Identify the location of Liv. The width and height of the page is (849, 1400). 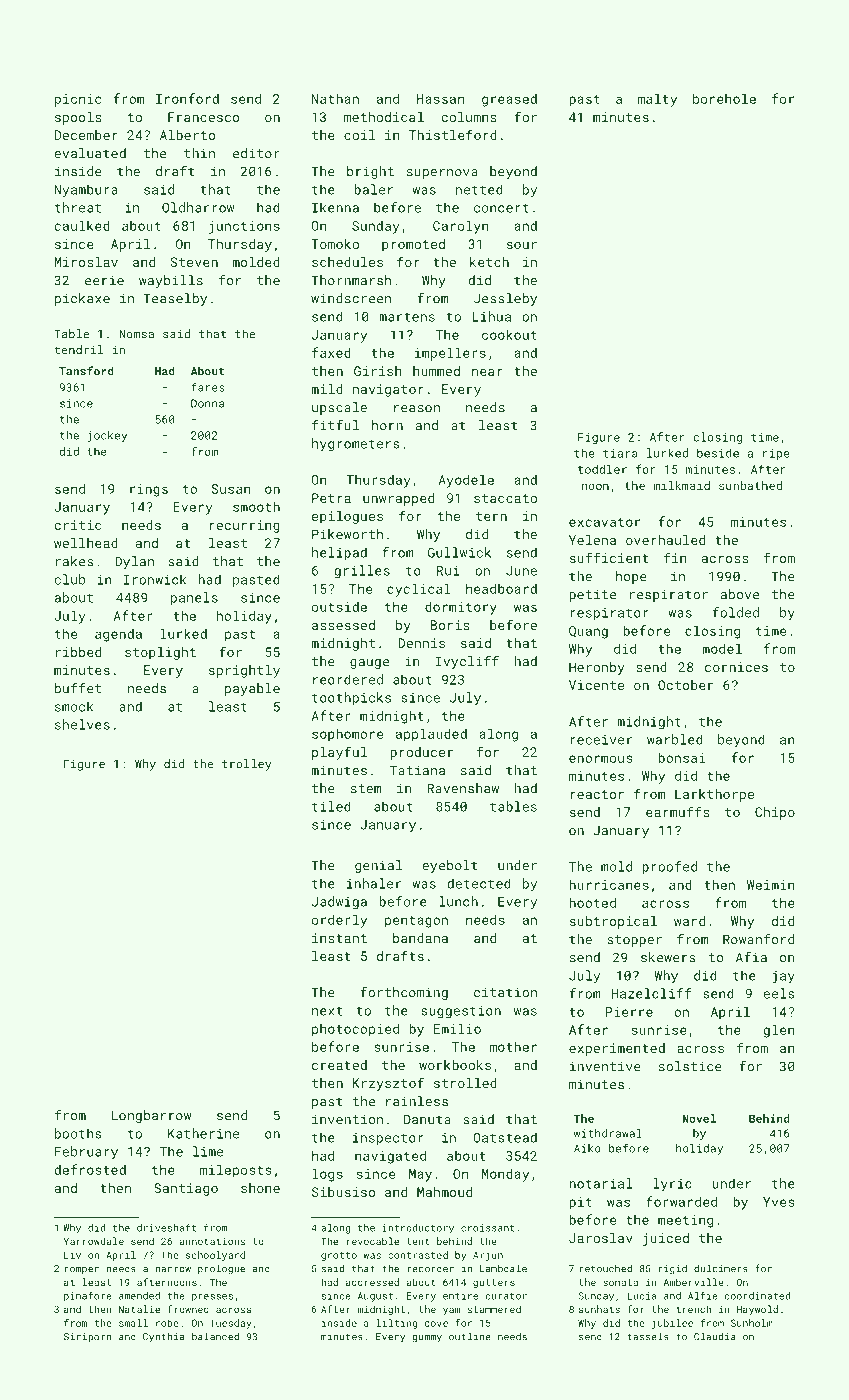
(72, 1255).
